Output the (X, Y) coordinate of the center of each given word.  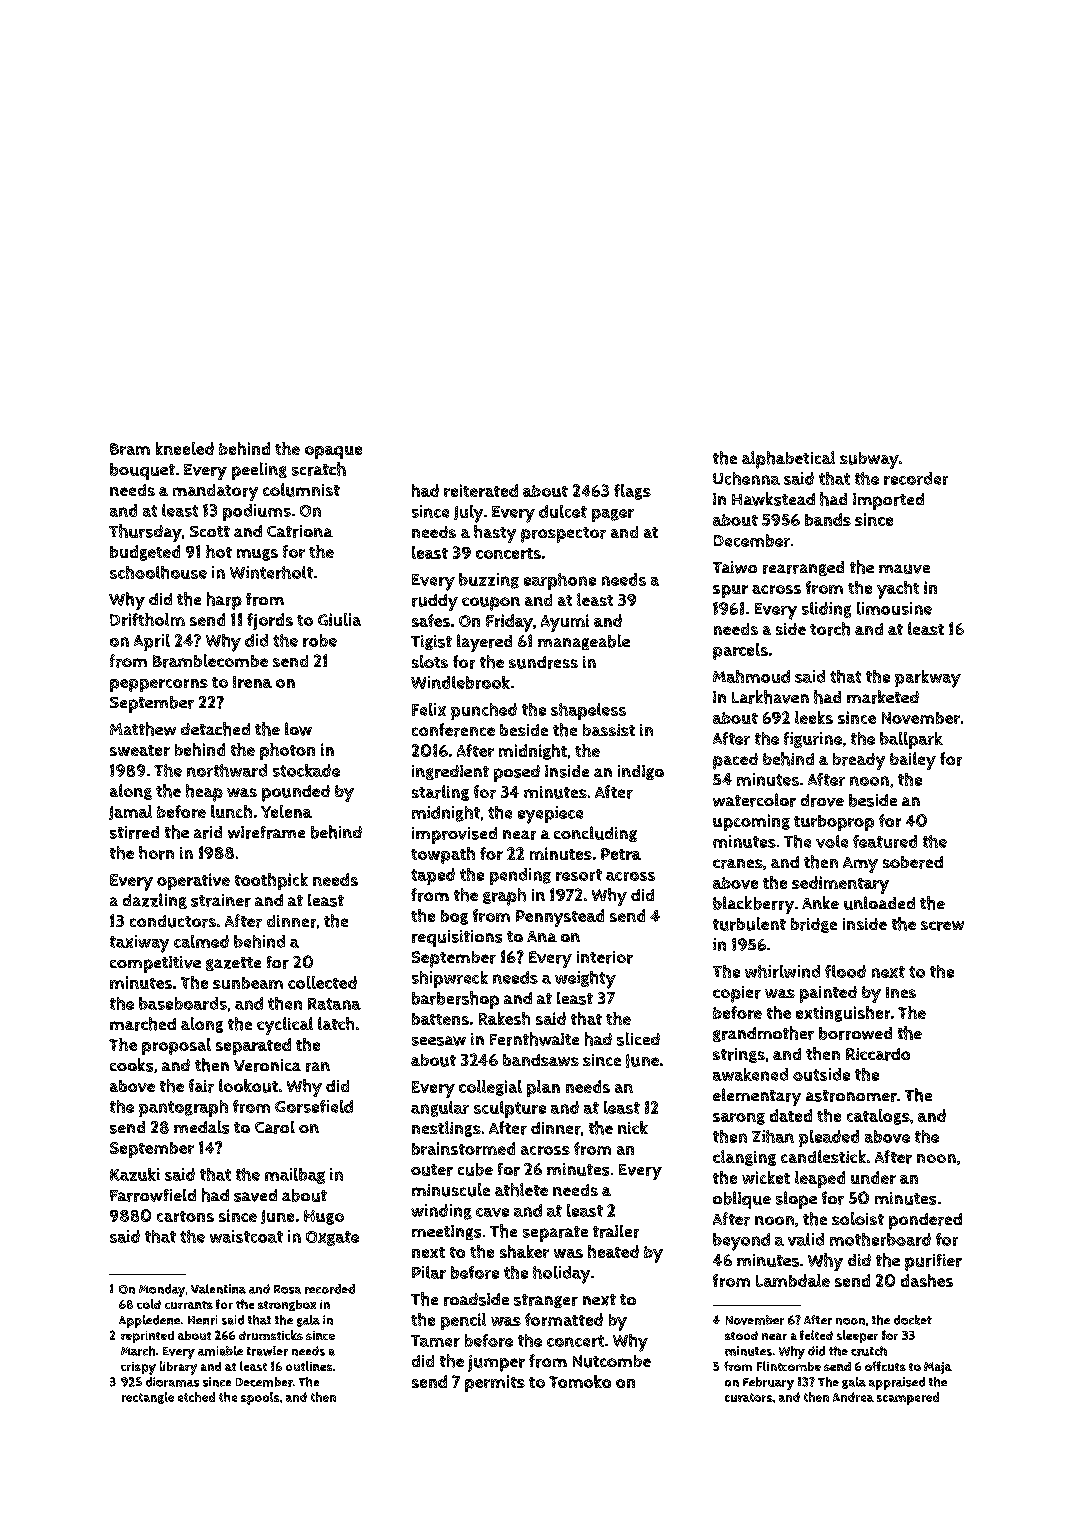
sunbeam (248, 983)
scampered (908, 1398)
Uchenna (746, 478)
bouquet (142, 471)
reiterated (481, 490)
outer (432, 1170)
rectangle (148, 1398)
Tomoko (580, 1381)
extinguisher (843, 1014)
